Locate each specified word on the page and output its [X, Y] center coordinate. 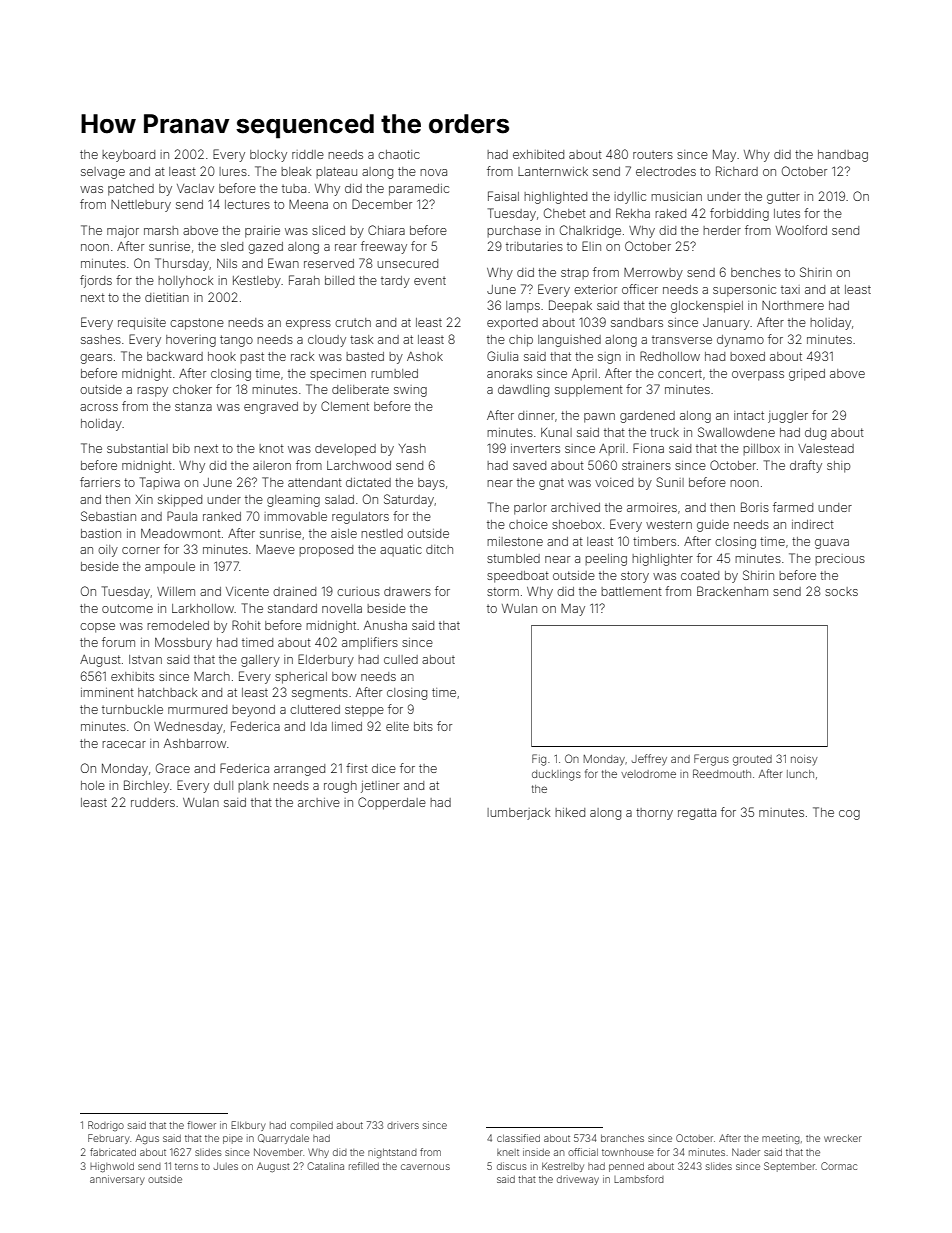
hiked [570, 812]
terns [186, 1166]
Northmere [793, 305]
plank [253, 786]
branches [622, 1138]
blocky [268, 156]
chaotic [399, 154]
